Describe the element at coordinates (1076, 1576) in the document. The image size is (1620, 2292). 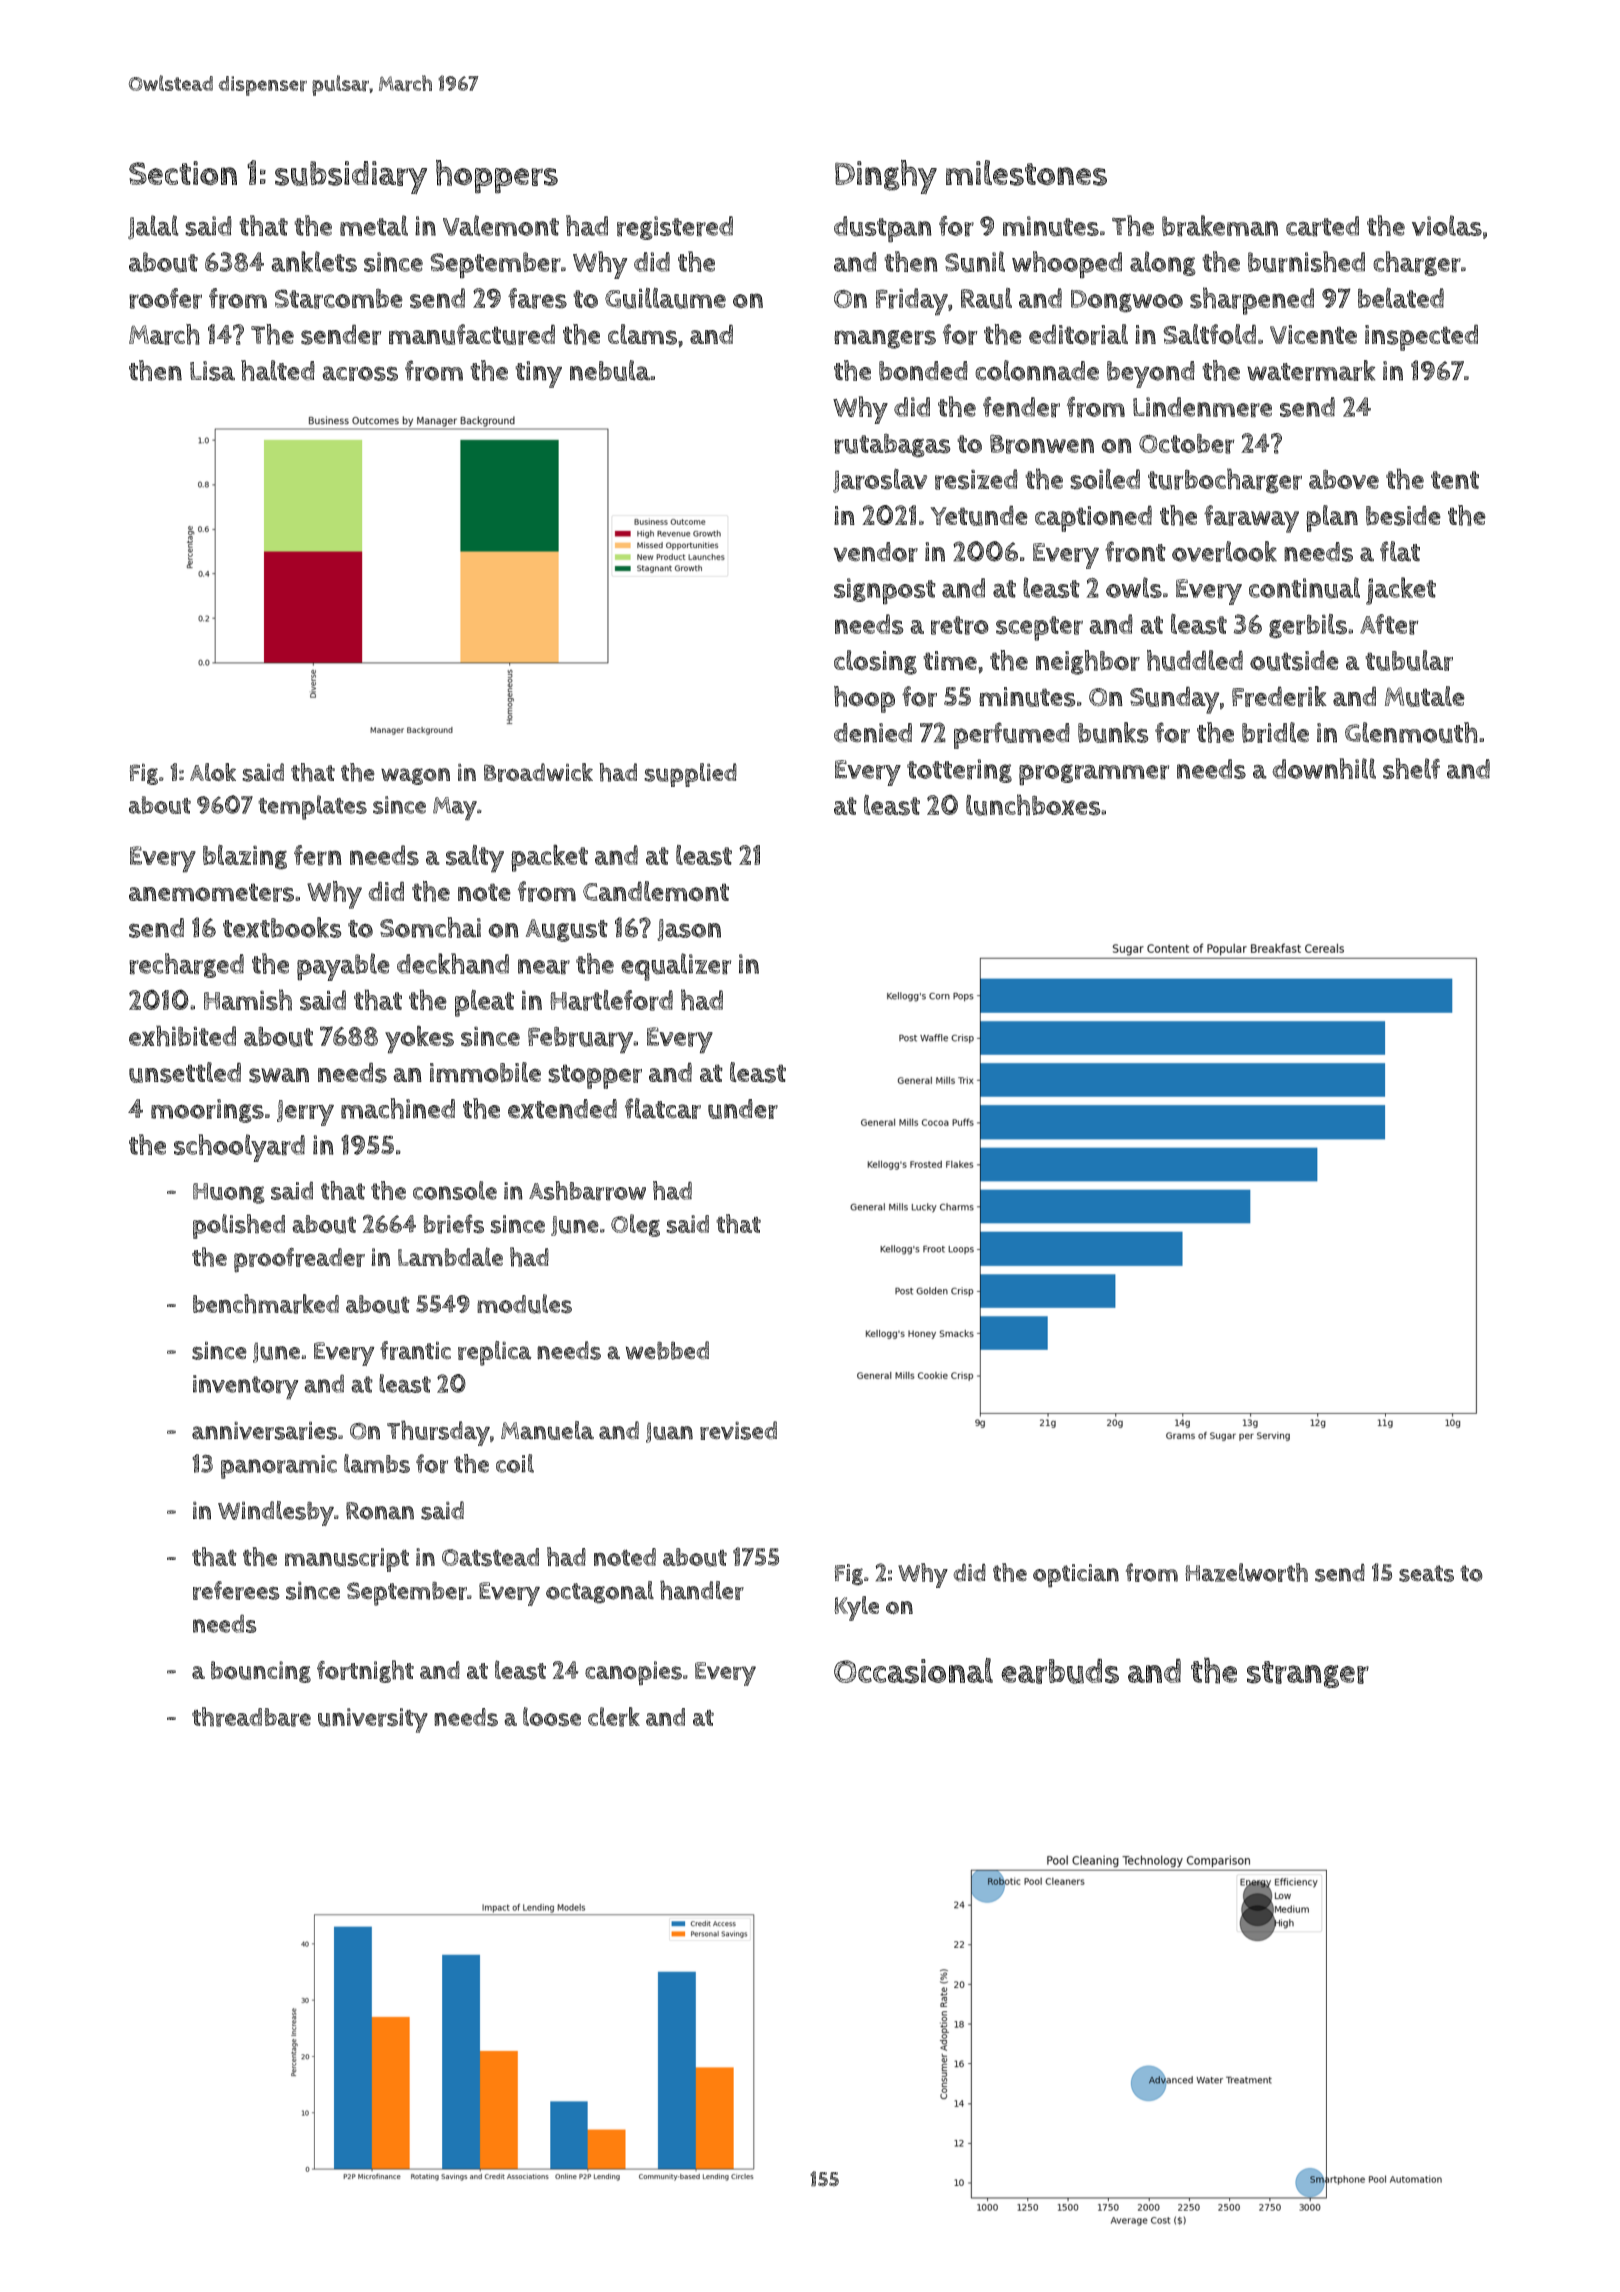
I see `optician` at that location.
